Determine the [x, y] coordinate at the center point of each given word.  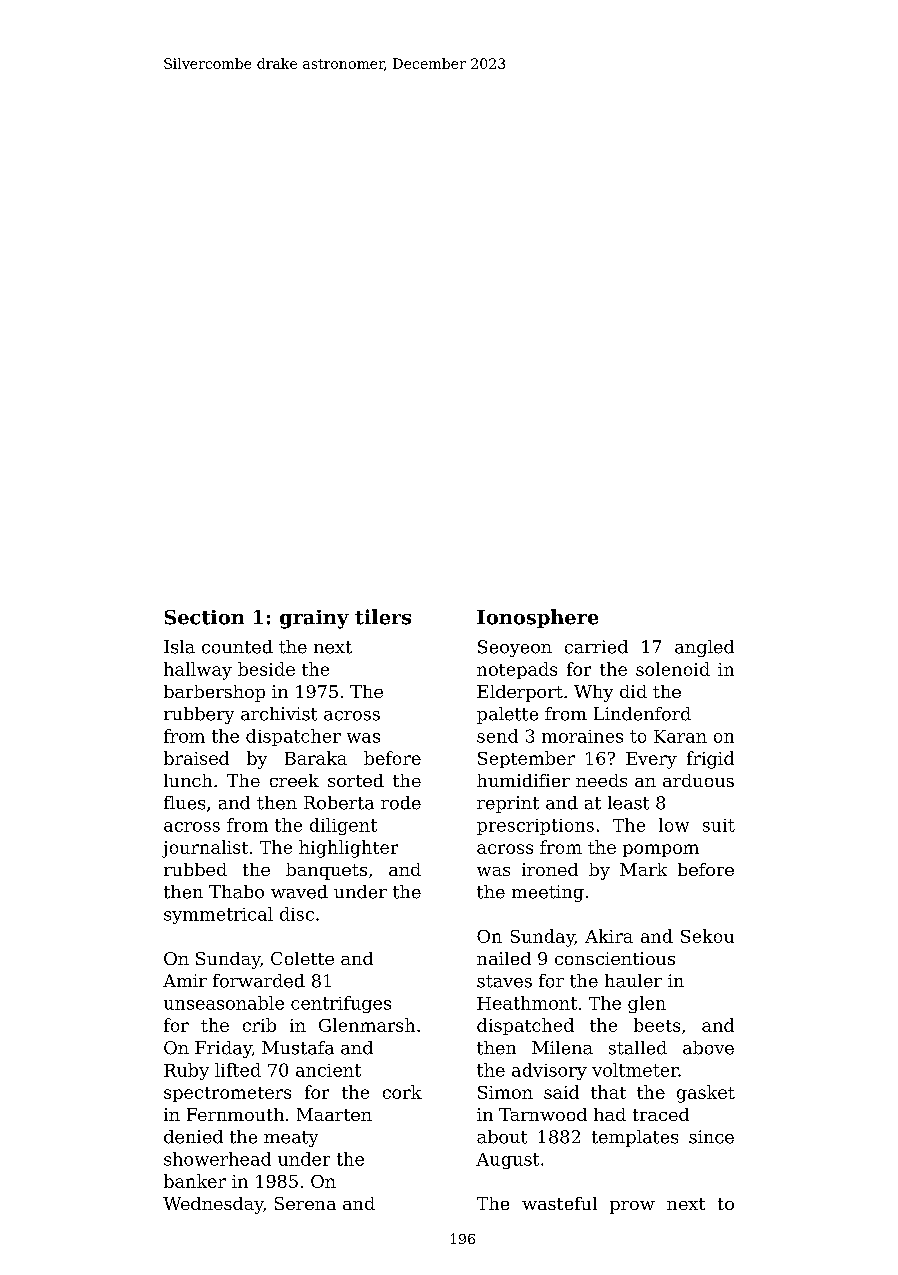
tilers [383, 617]
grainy [314, 619]
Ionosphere [537, 618]
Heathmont [527, 1003]
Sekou [707, 936]
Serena [305, 1203]
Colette [302, 958]
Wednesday [213, 1205]
